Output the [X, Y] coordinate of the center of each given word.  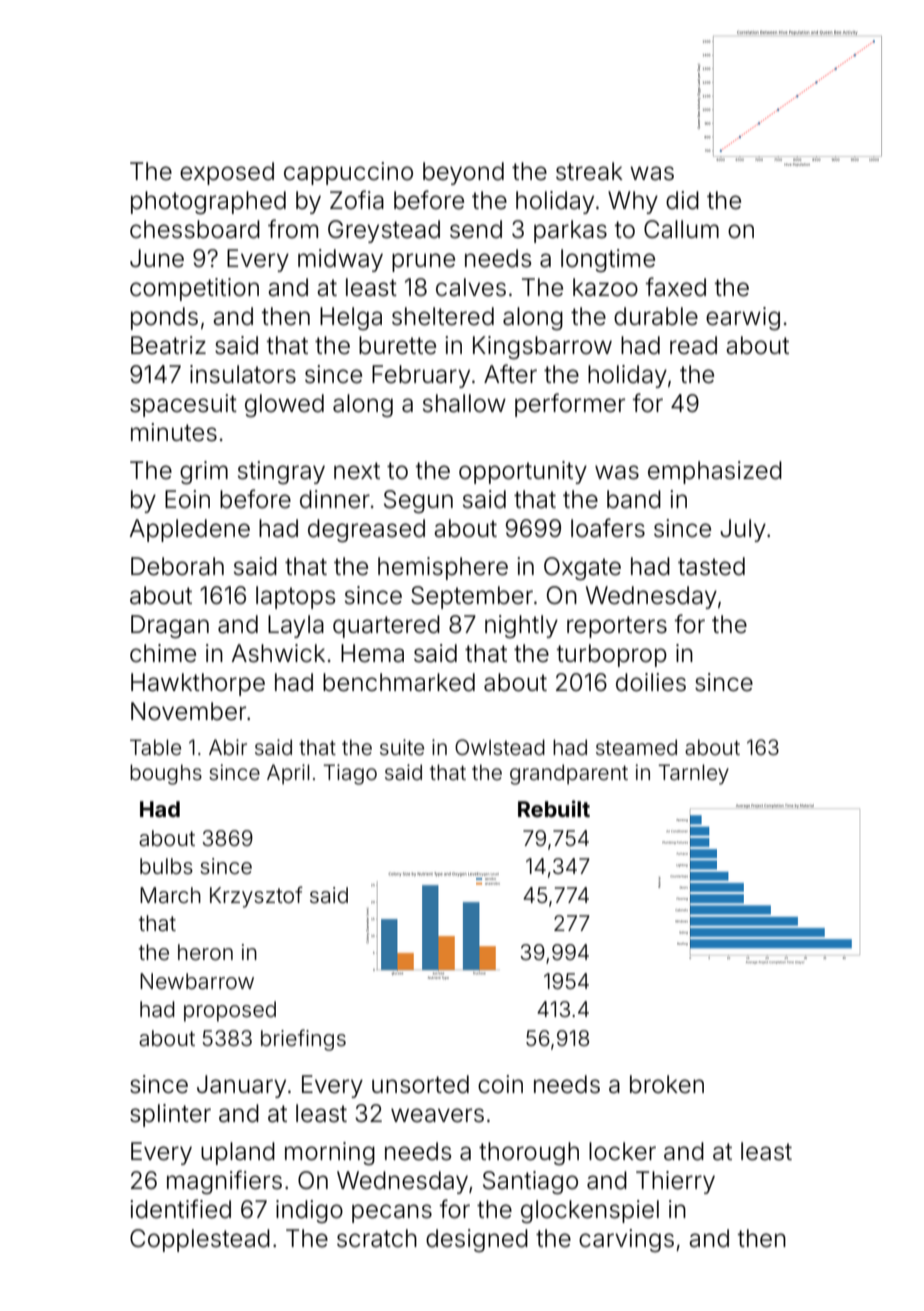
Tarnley [693, 774]
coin [500, 1084]
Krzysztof [256, 897]
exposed [227, 173]
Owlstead [500, 747]
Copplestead [200, 1240]
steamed [636, 747]
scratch [377, 1238]
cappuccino [348, 173]
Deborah [177, 566]
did [682, 200]
